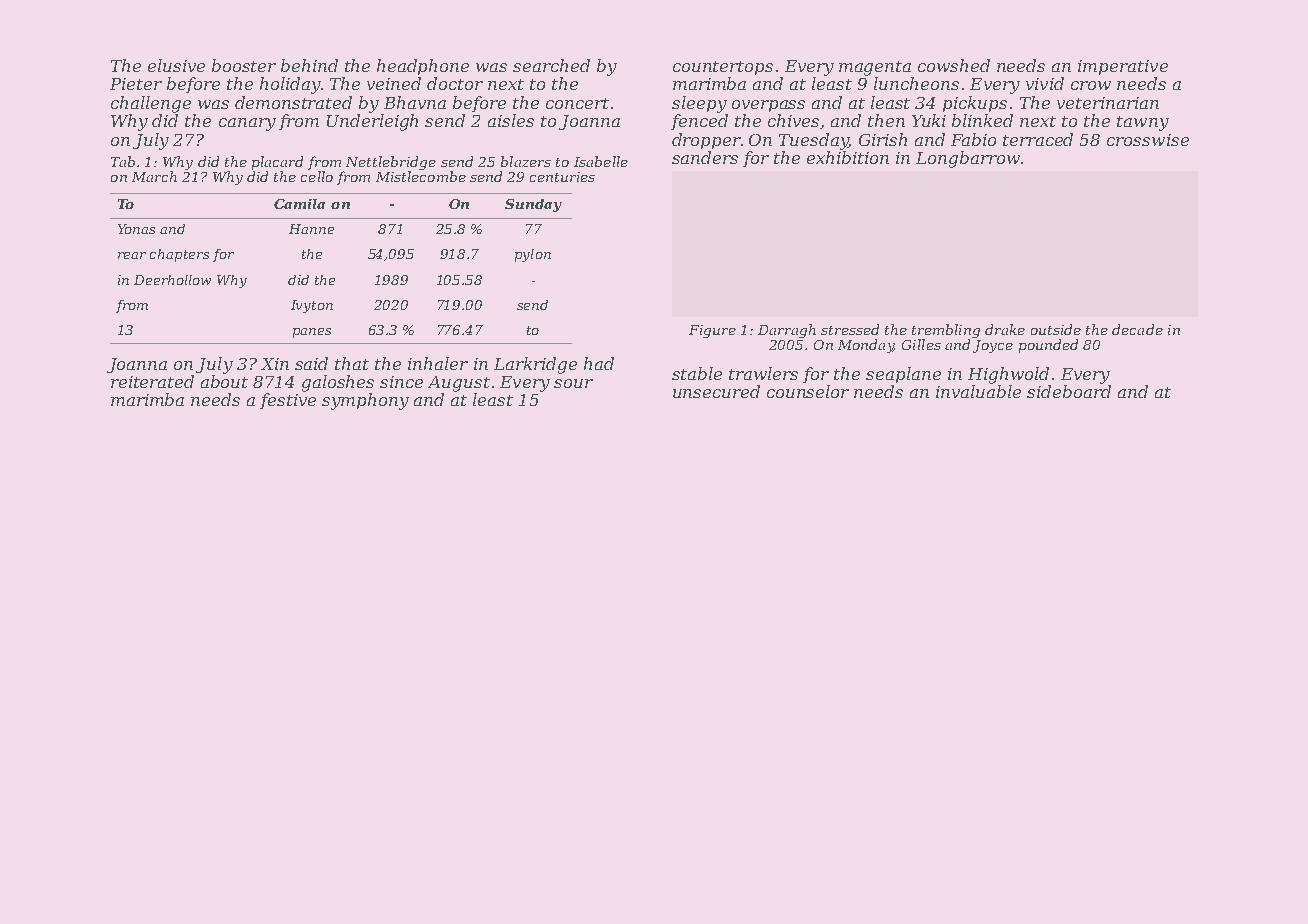 The height and width of the page is (924, 1308). I want to click on seaplane, so click(903, 375).
